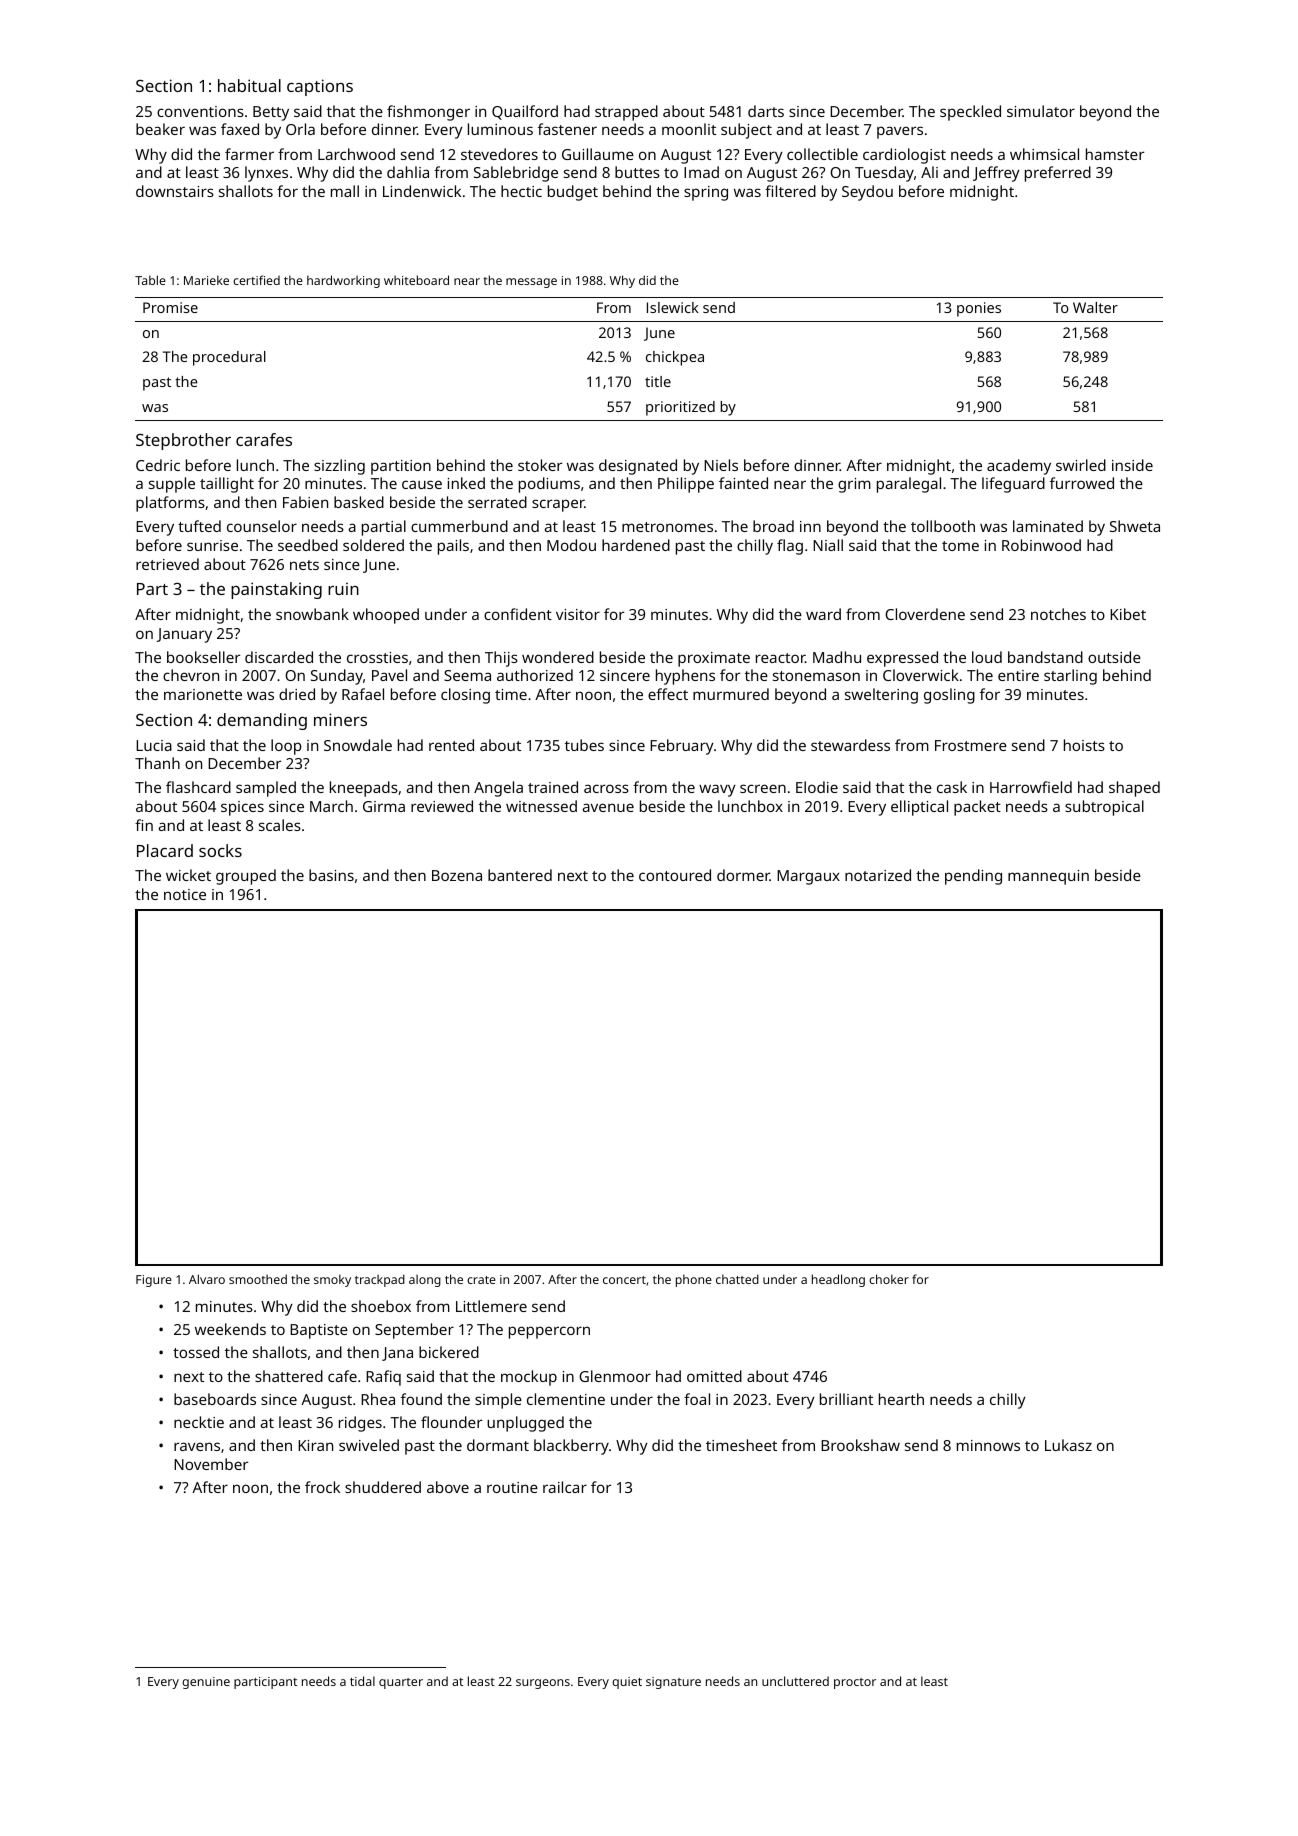  I want to click on Alvaro, so click(207, 1279).
